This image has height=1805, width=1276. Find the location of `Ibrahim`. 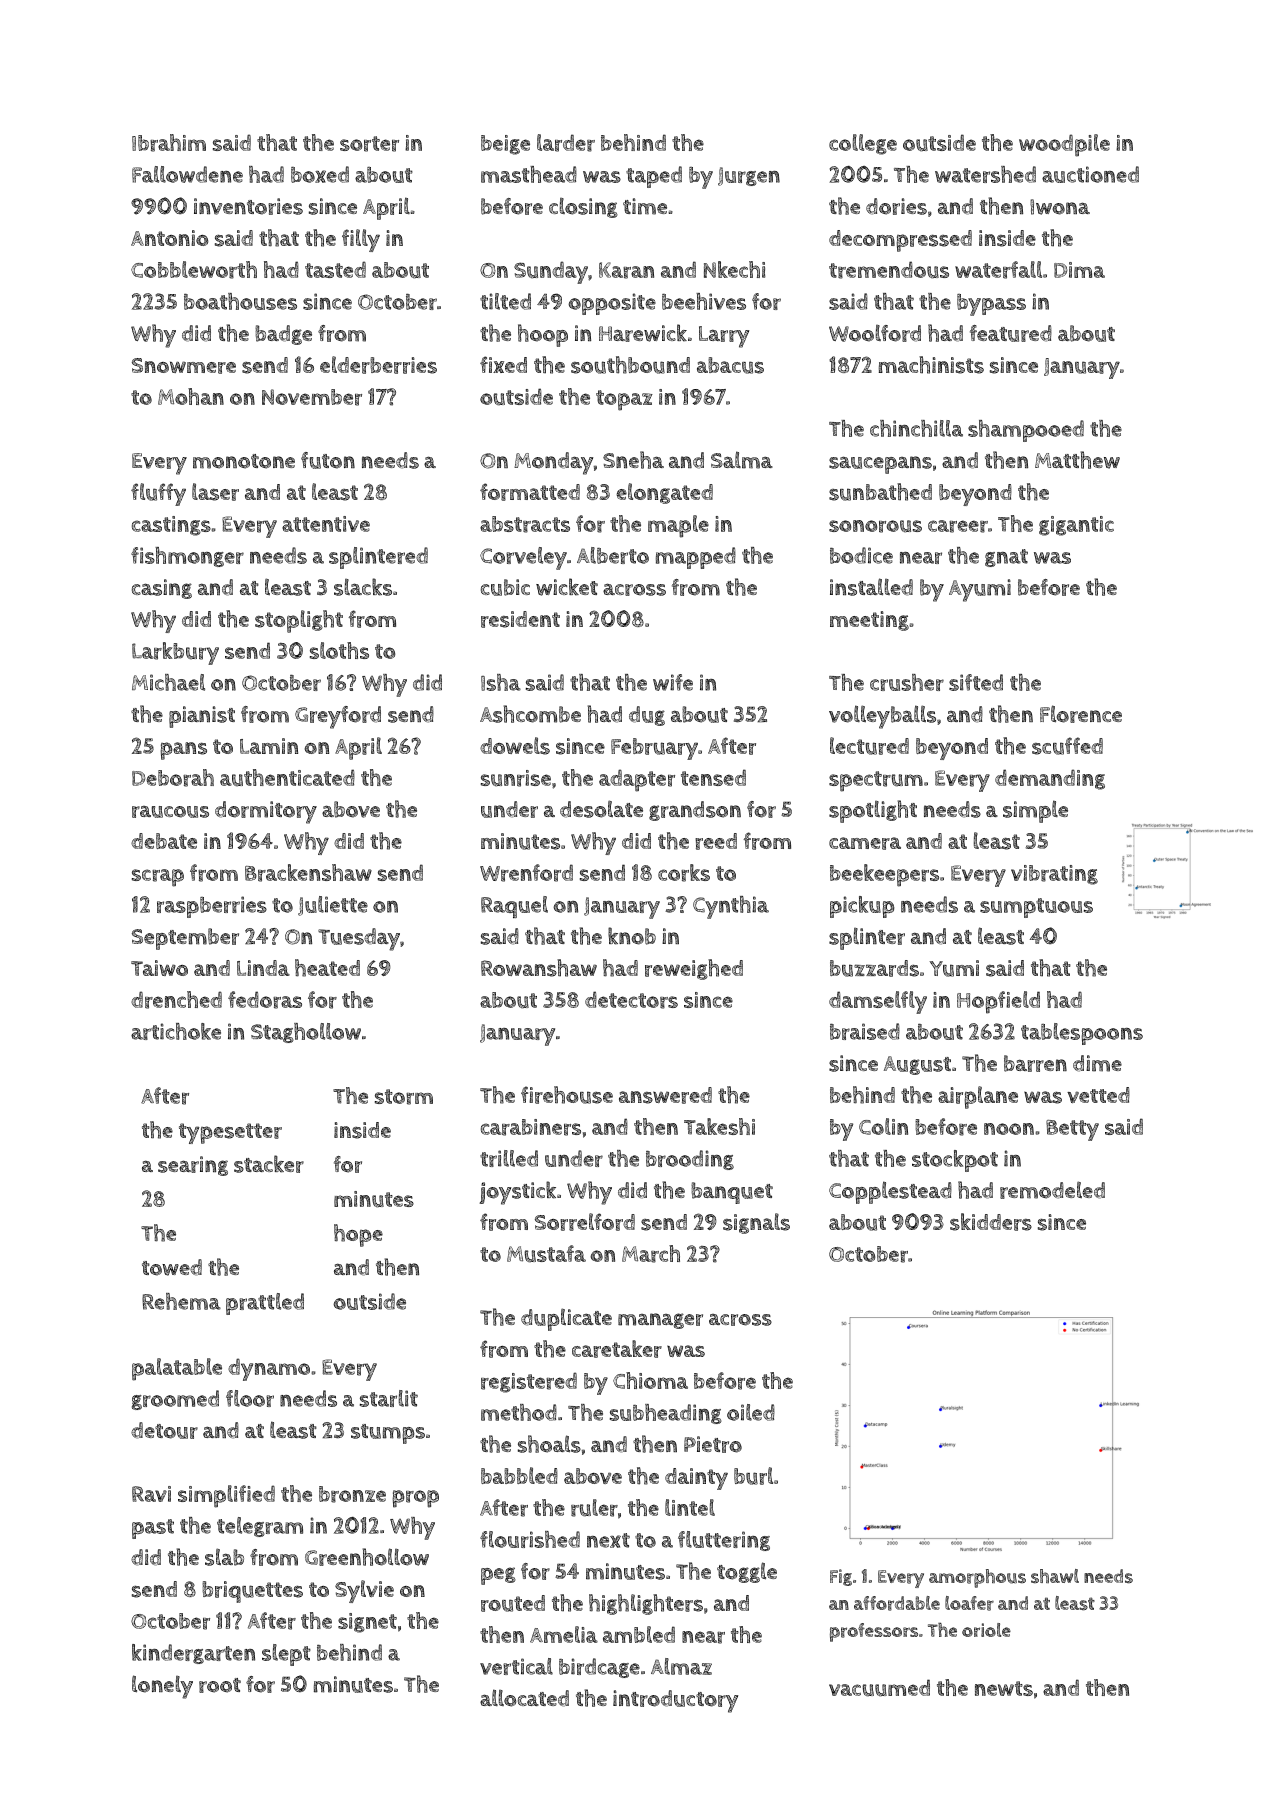

Ibrahim is located at coordinates (169, 143).
